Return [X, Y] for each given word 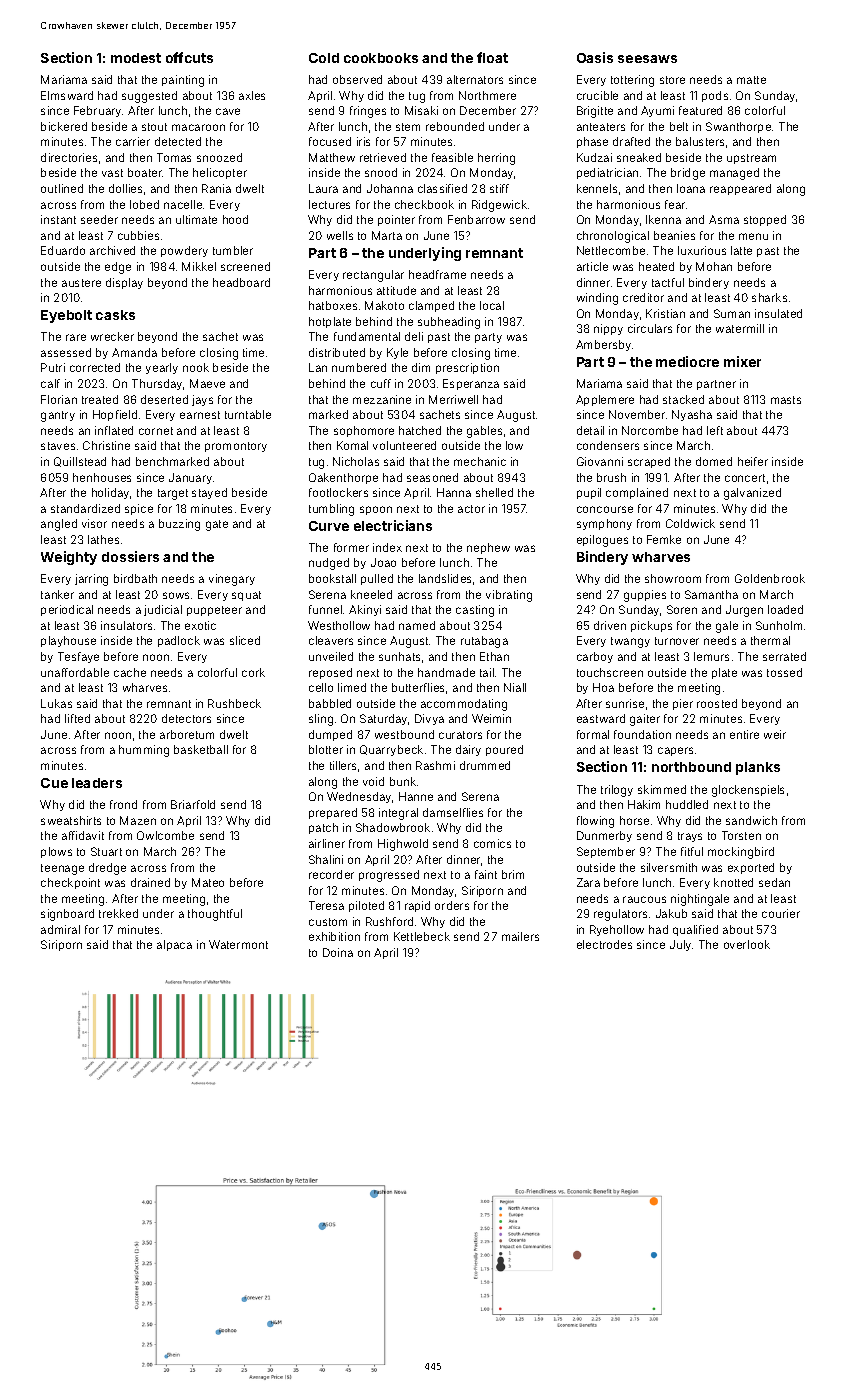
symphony [604, 524]
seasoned [432, 477]
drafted [631, 141]
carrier [133, 141]
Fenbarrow [476, 219]
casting [475, 611]
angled [59, 525]
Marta [387, 235]
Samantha [711, 594]
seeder [99, 219]
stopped [765, 220]
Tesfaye [78, 657]
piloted [366, 906]
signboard [67, 915]
